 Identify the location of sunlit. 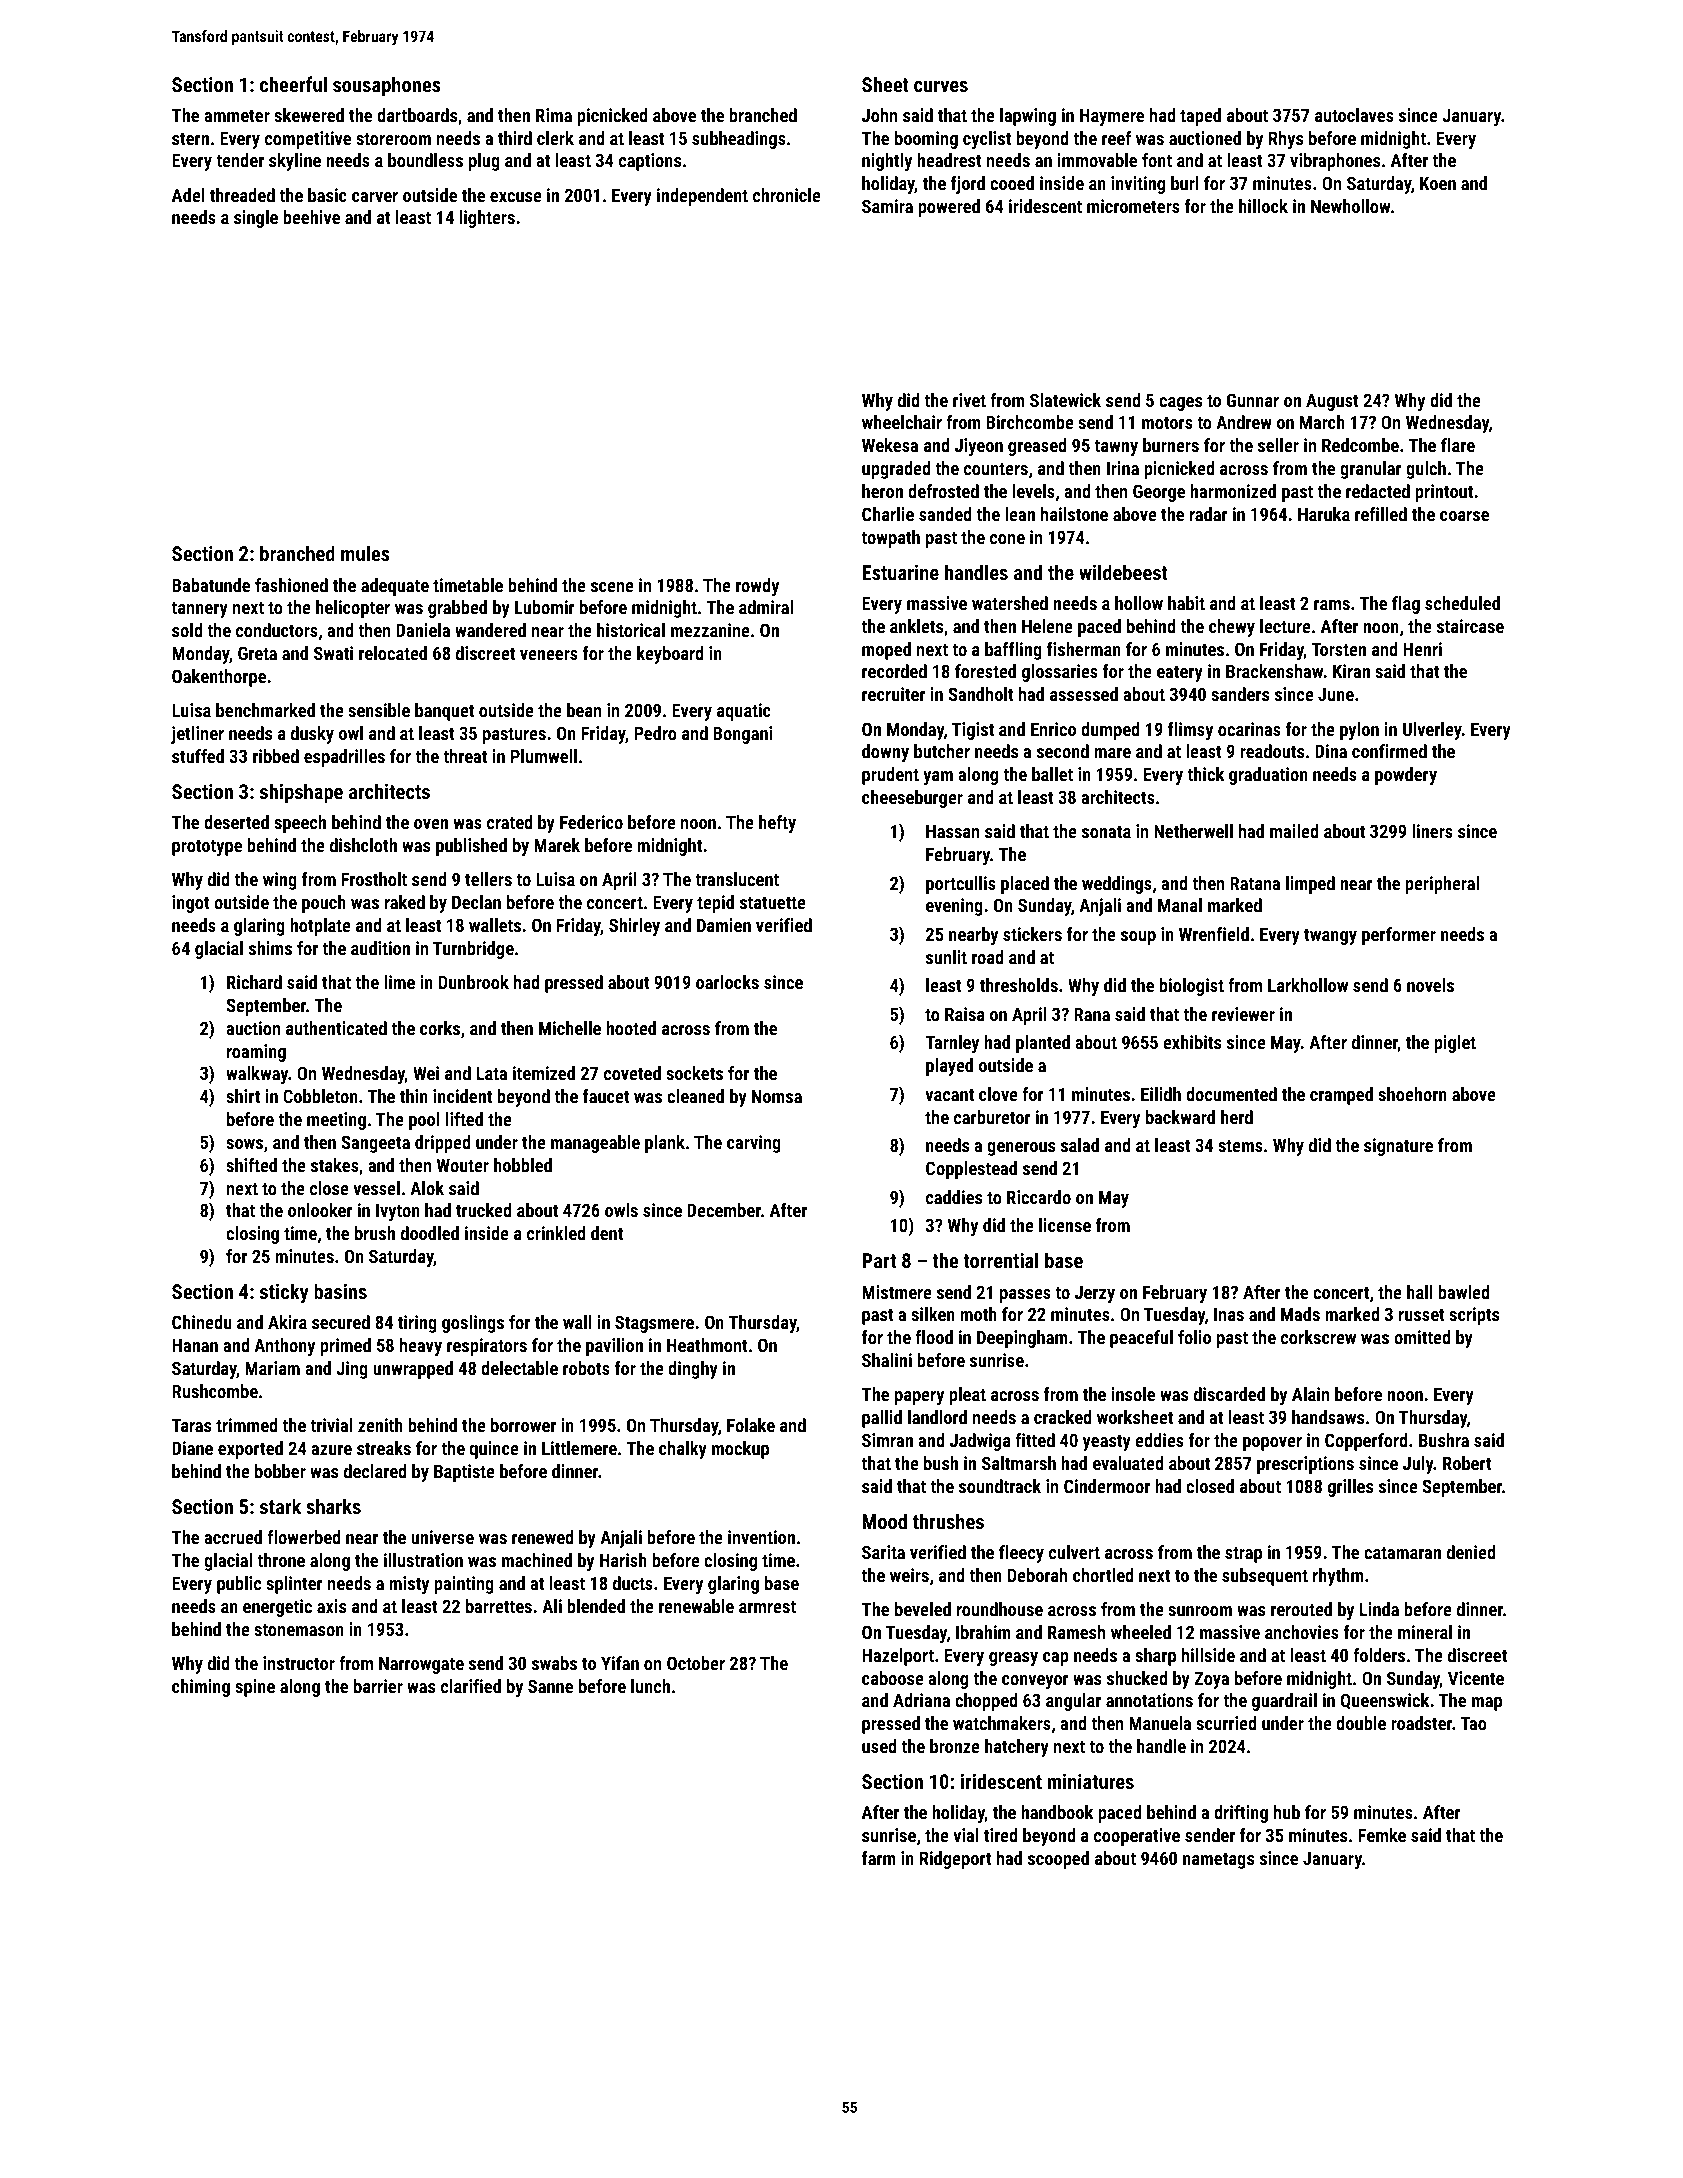
(946, 957).
